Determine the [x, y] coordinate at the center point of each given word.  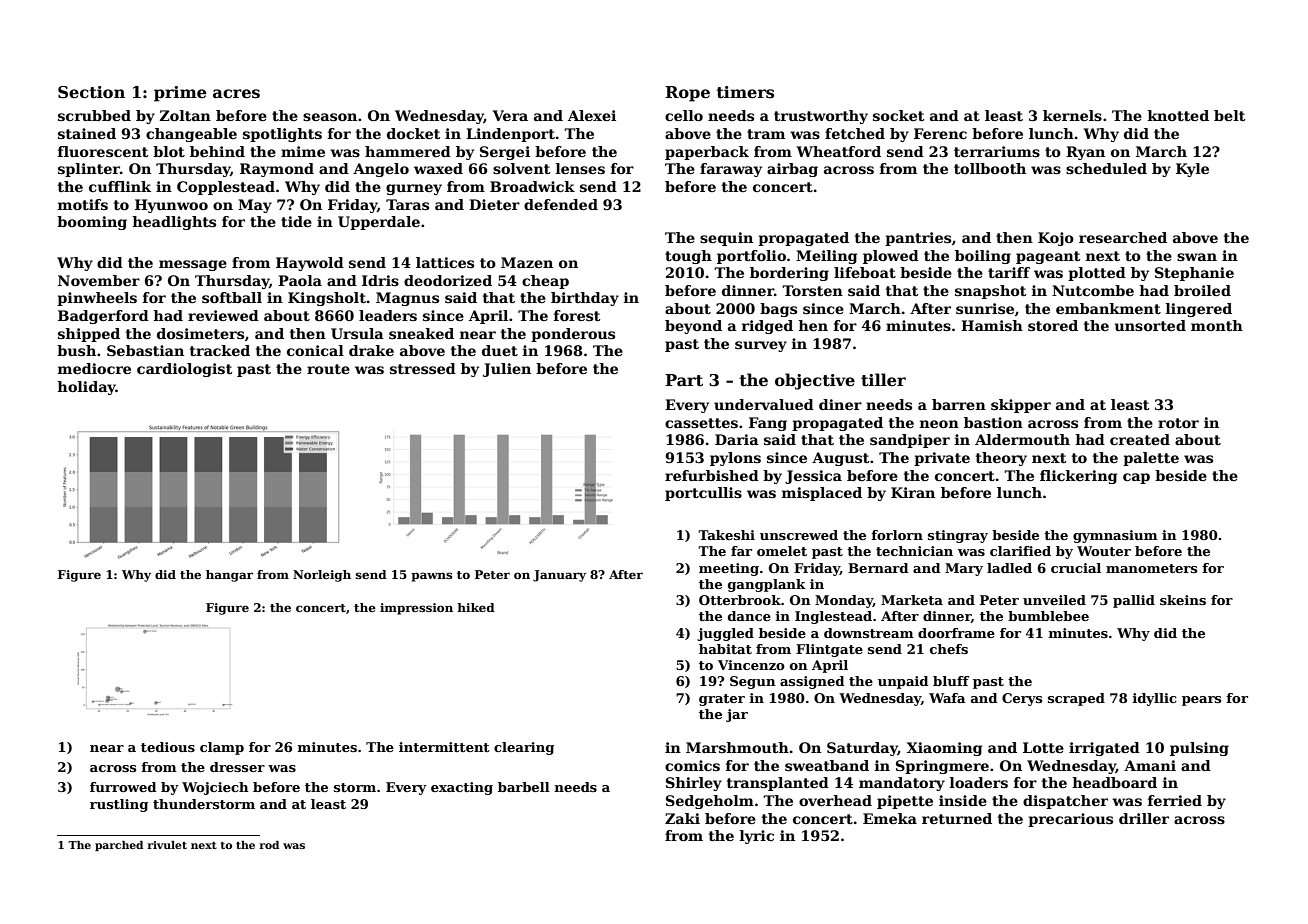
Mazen [527, 262]
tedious [168, 747]
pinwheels [97, 299]
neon [939, 424]
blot [169, 151]
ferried [1175, 800]
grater [722, 700]
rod [269, 845]
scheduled [1106, 168]
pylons [735, 459]
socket [898, 115]
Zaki [682, 818]
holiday [86, 388]
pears [1201, 701]
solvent [521, 168]
